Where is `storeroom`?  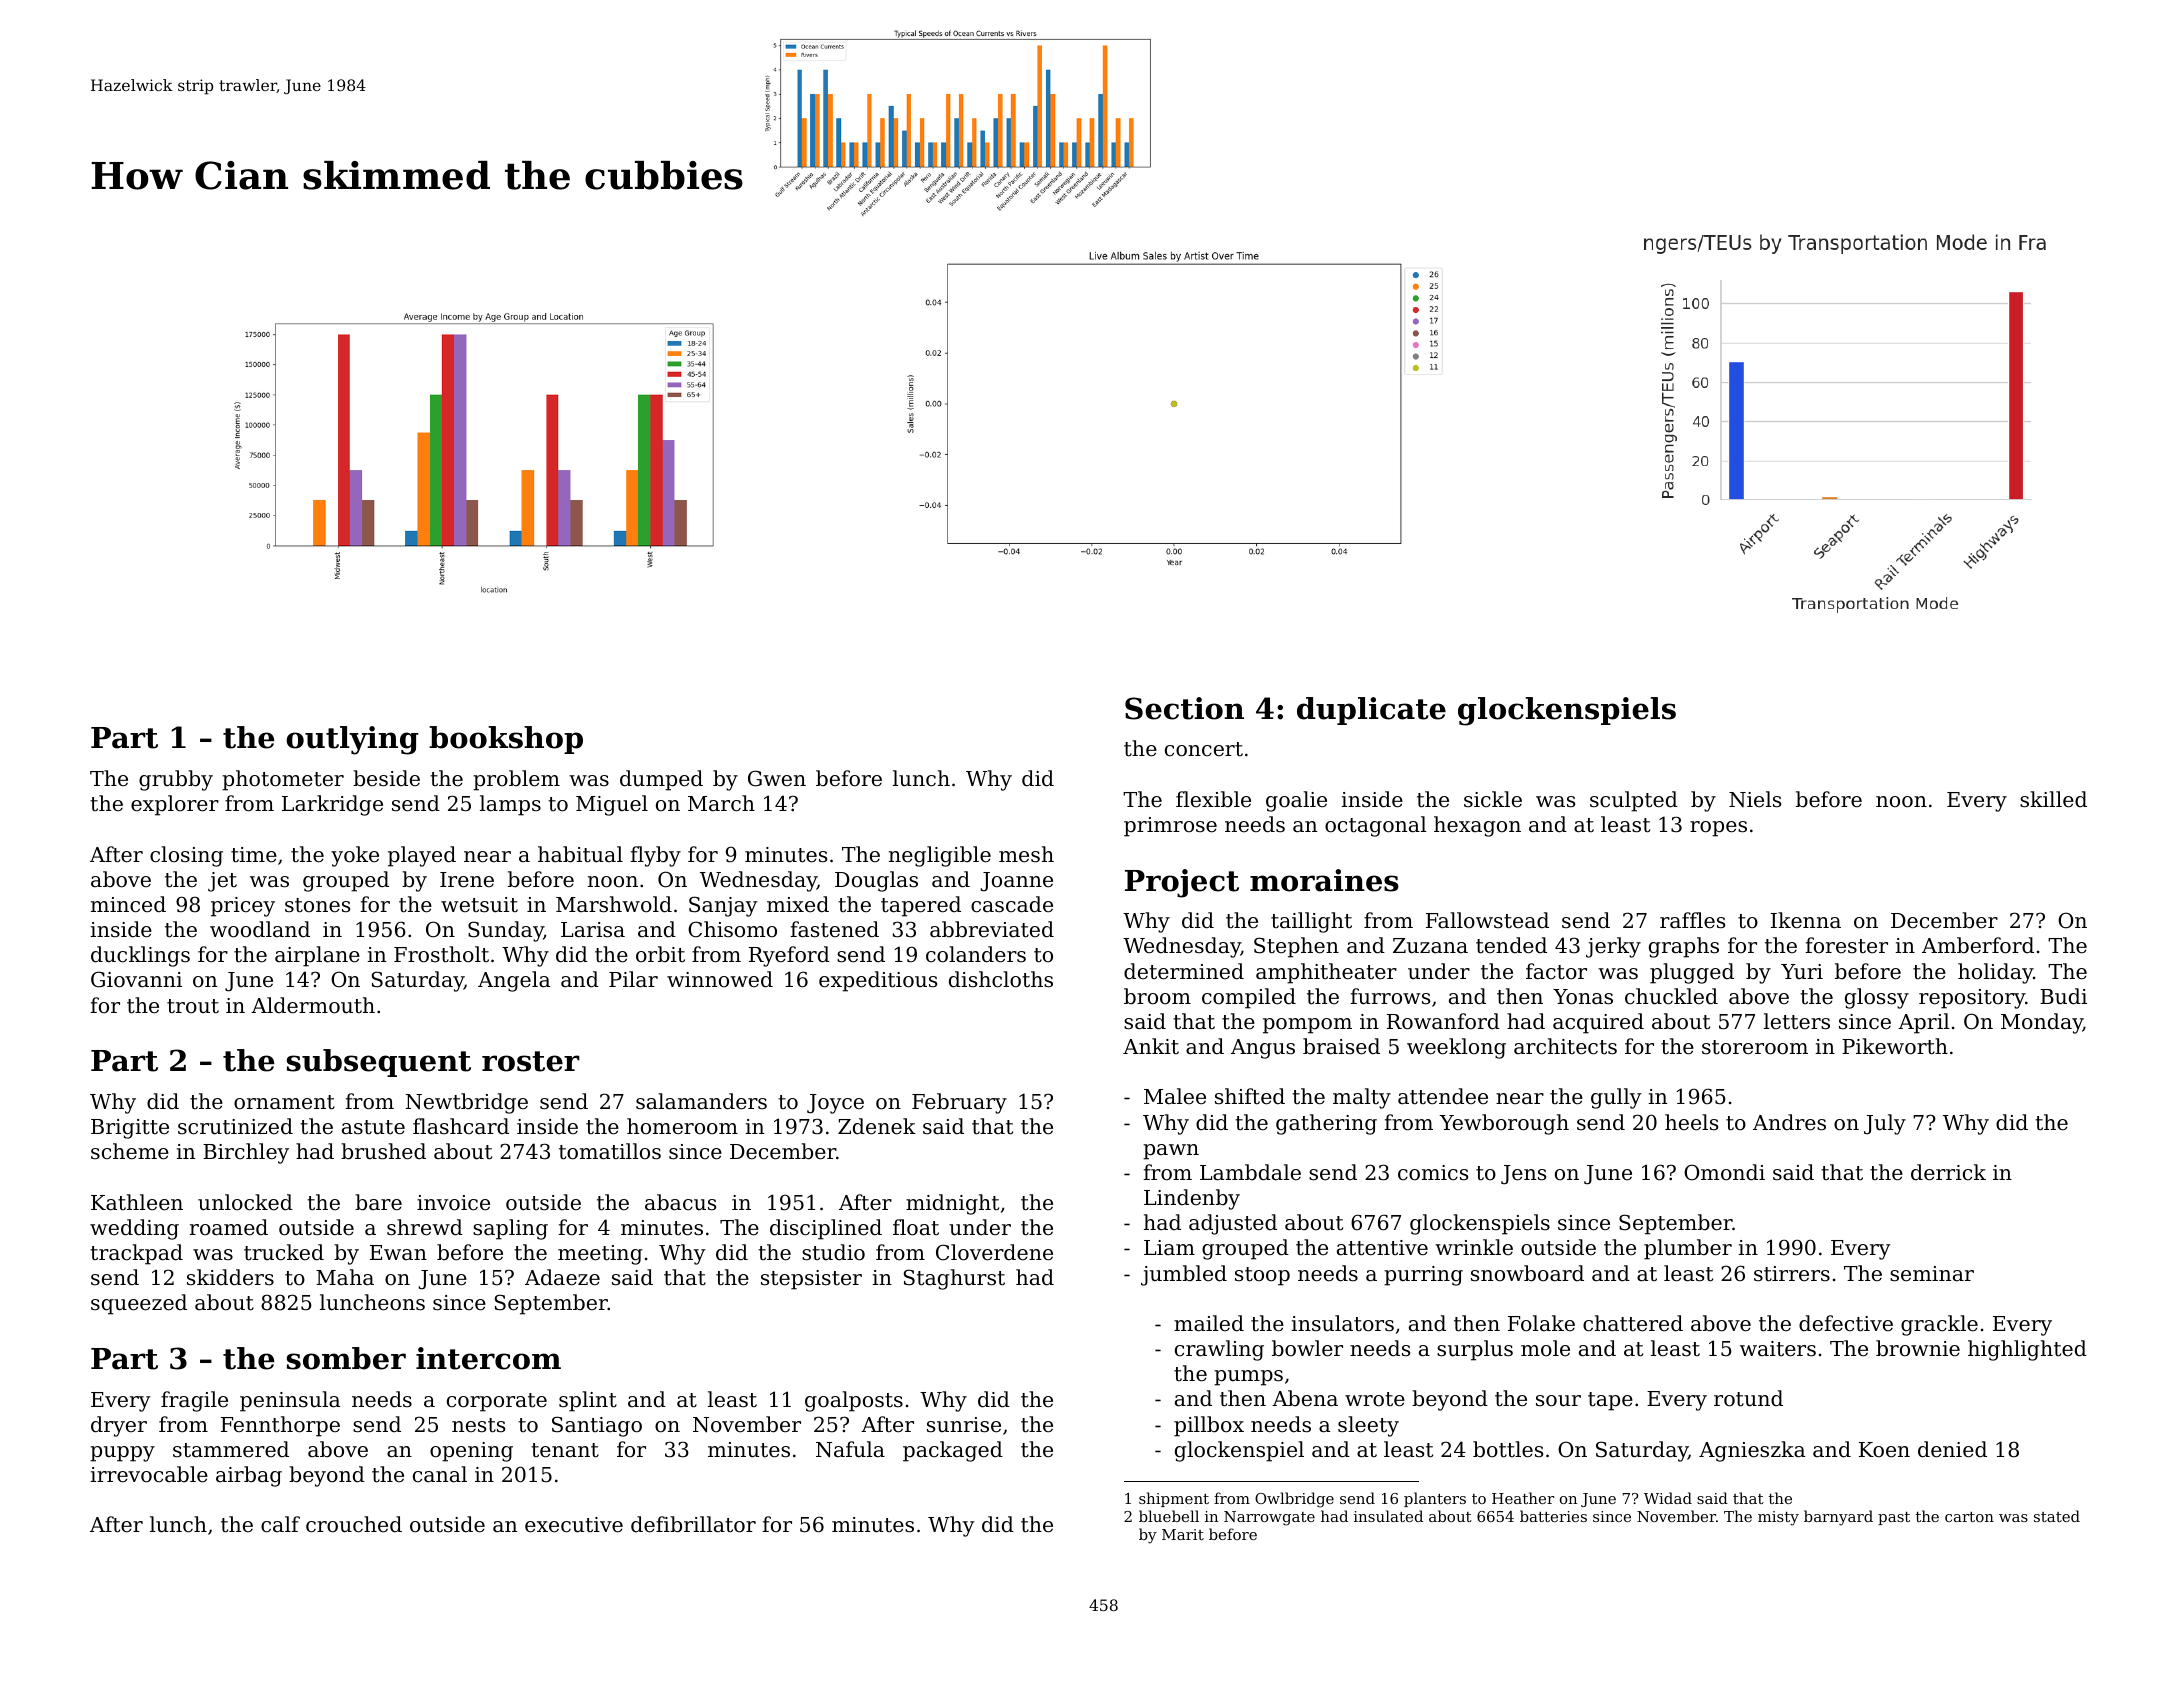
storeroom is located at coordinates (1755, 1047).
